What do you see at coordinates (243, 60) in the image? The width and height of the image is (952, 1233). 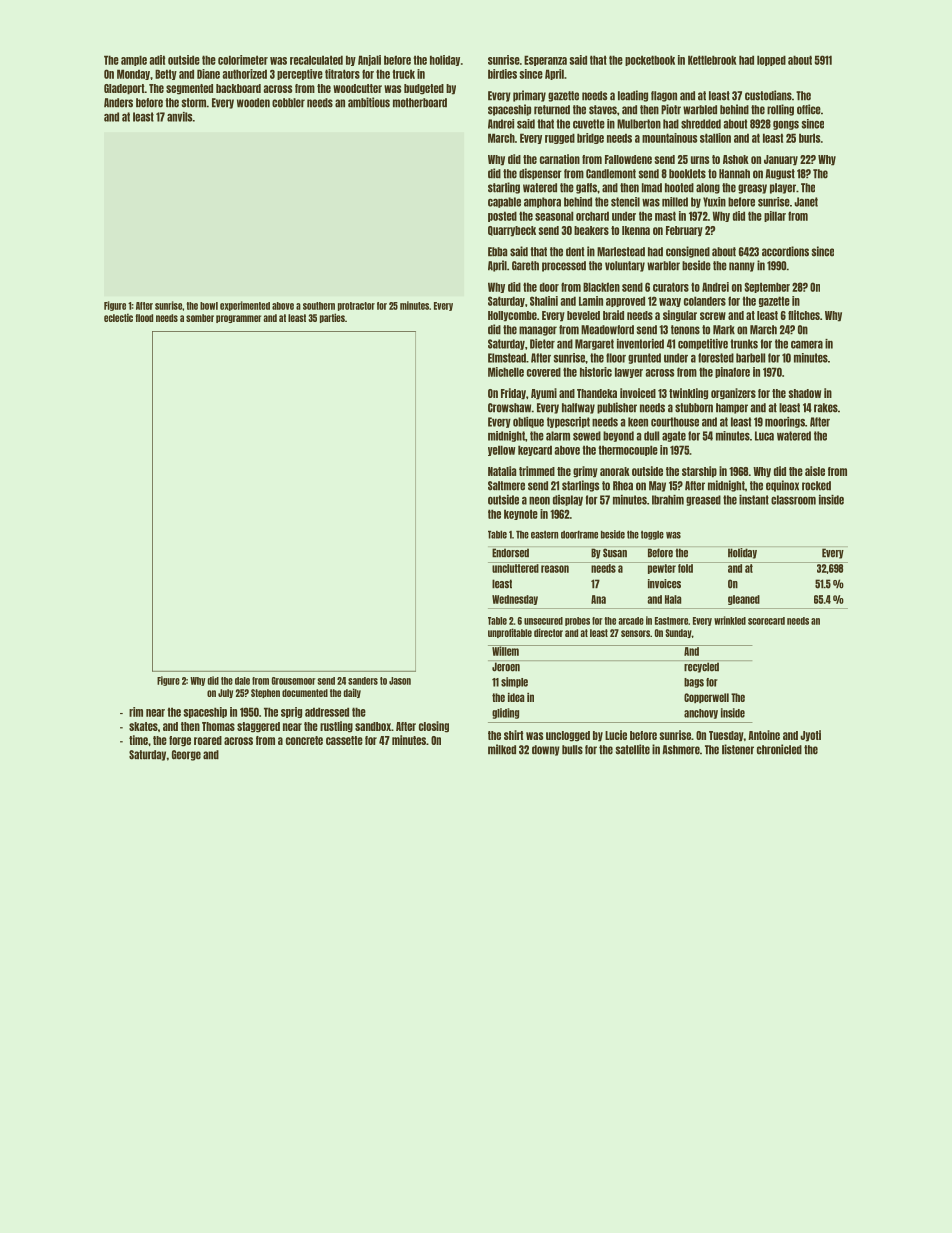 I see `colorimeter` at bounding box center [243, 60].
